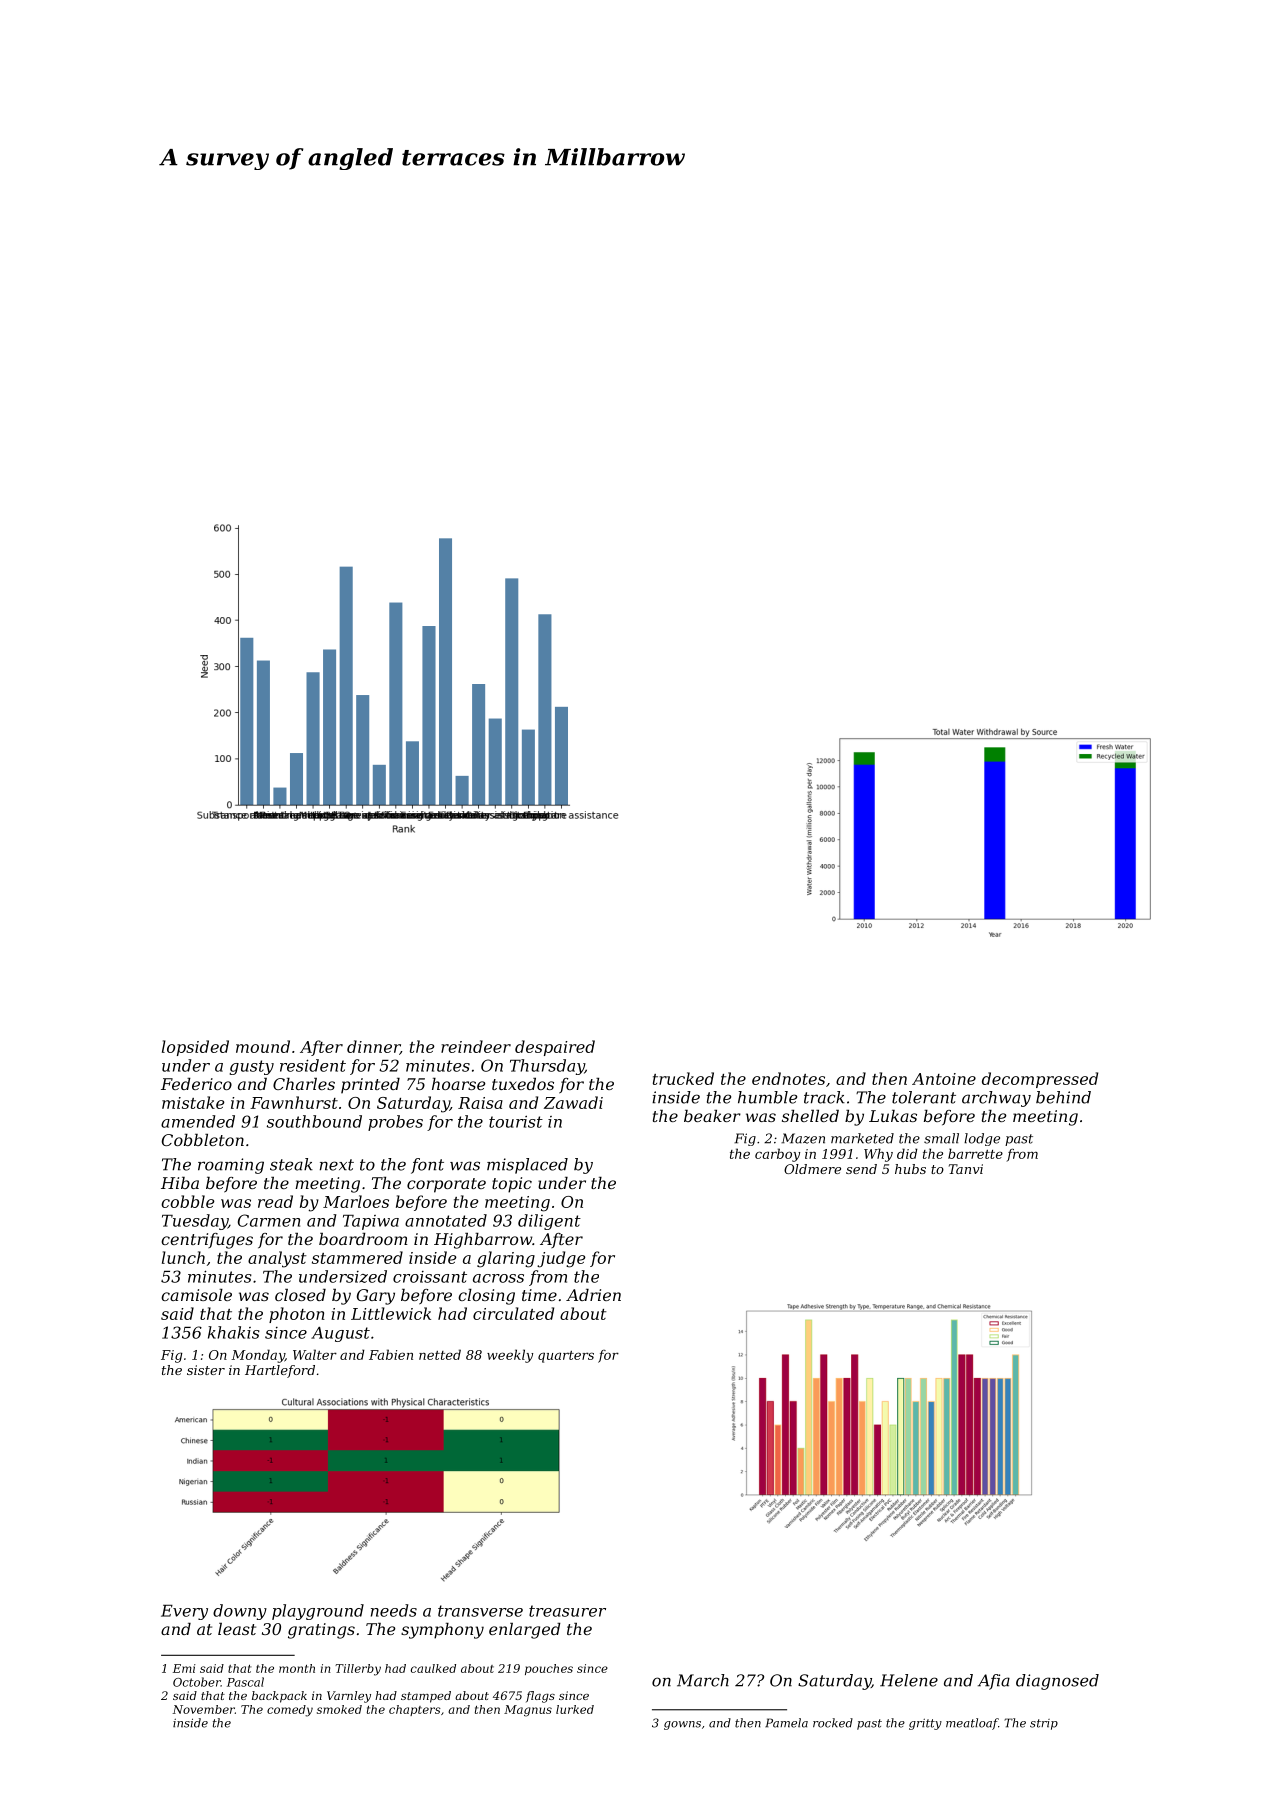 The width and height of the document is (1277, 1807). What do you see at coordinates (313, 1065) in the document?
I see `resident` at bounding box center [313, 1065].
